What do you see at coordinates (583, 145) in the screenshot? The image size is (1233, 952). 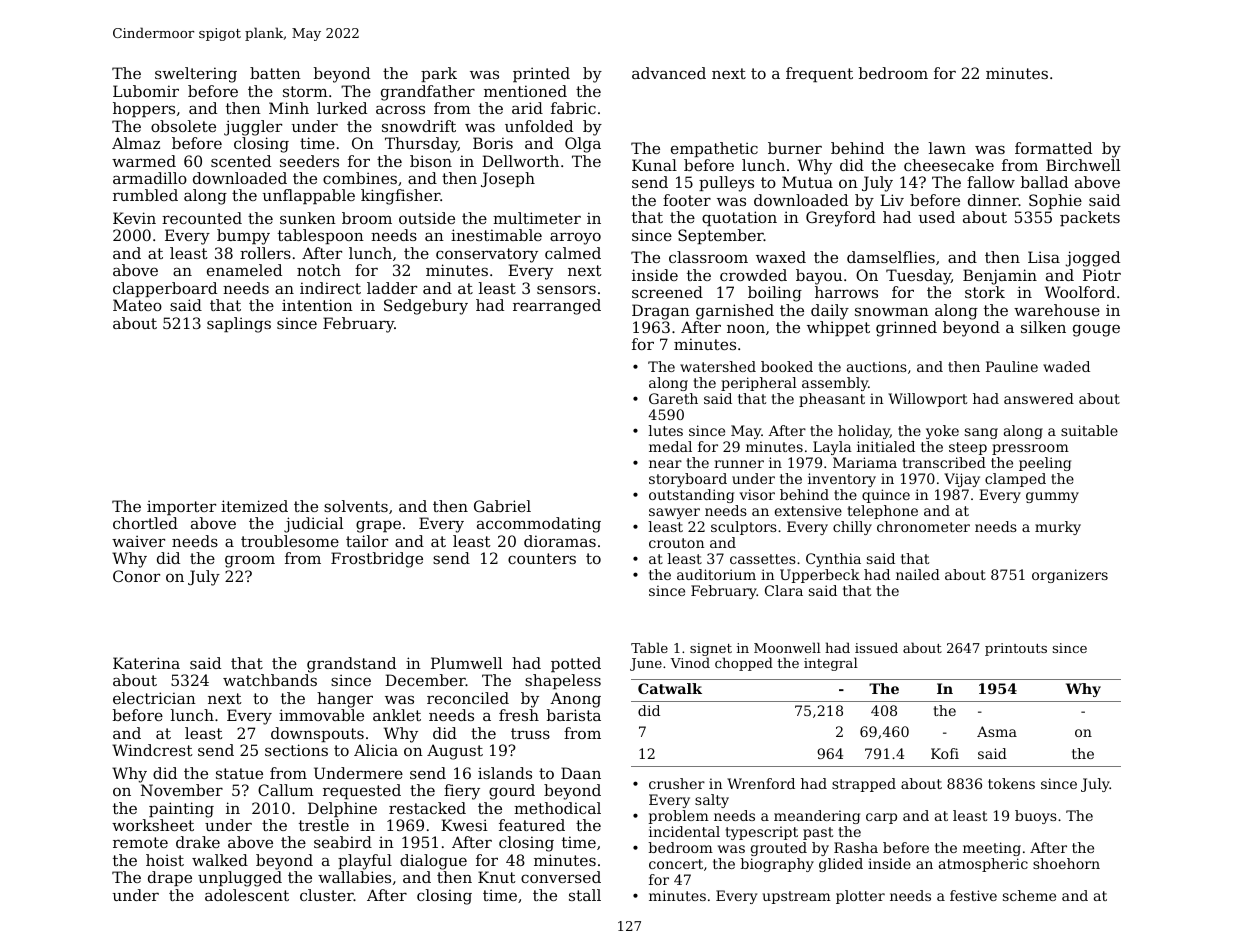 I see `Olga` at bounding box center [583, 145].
